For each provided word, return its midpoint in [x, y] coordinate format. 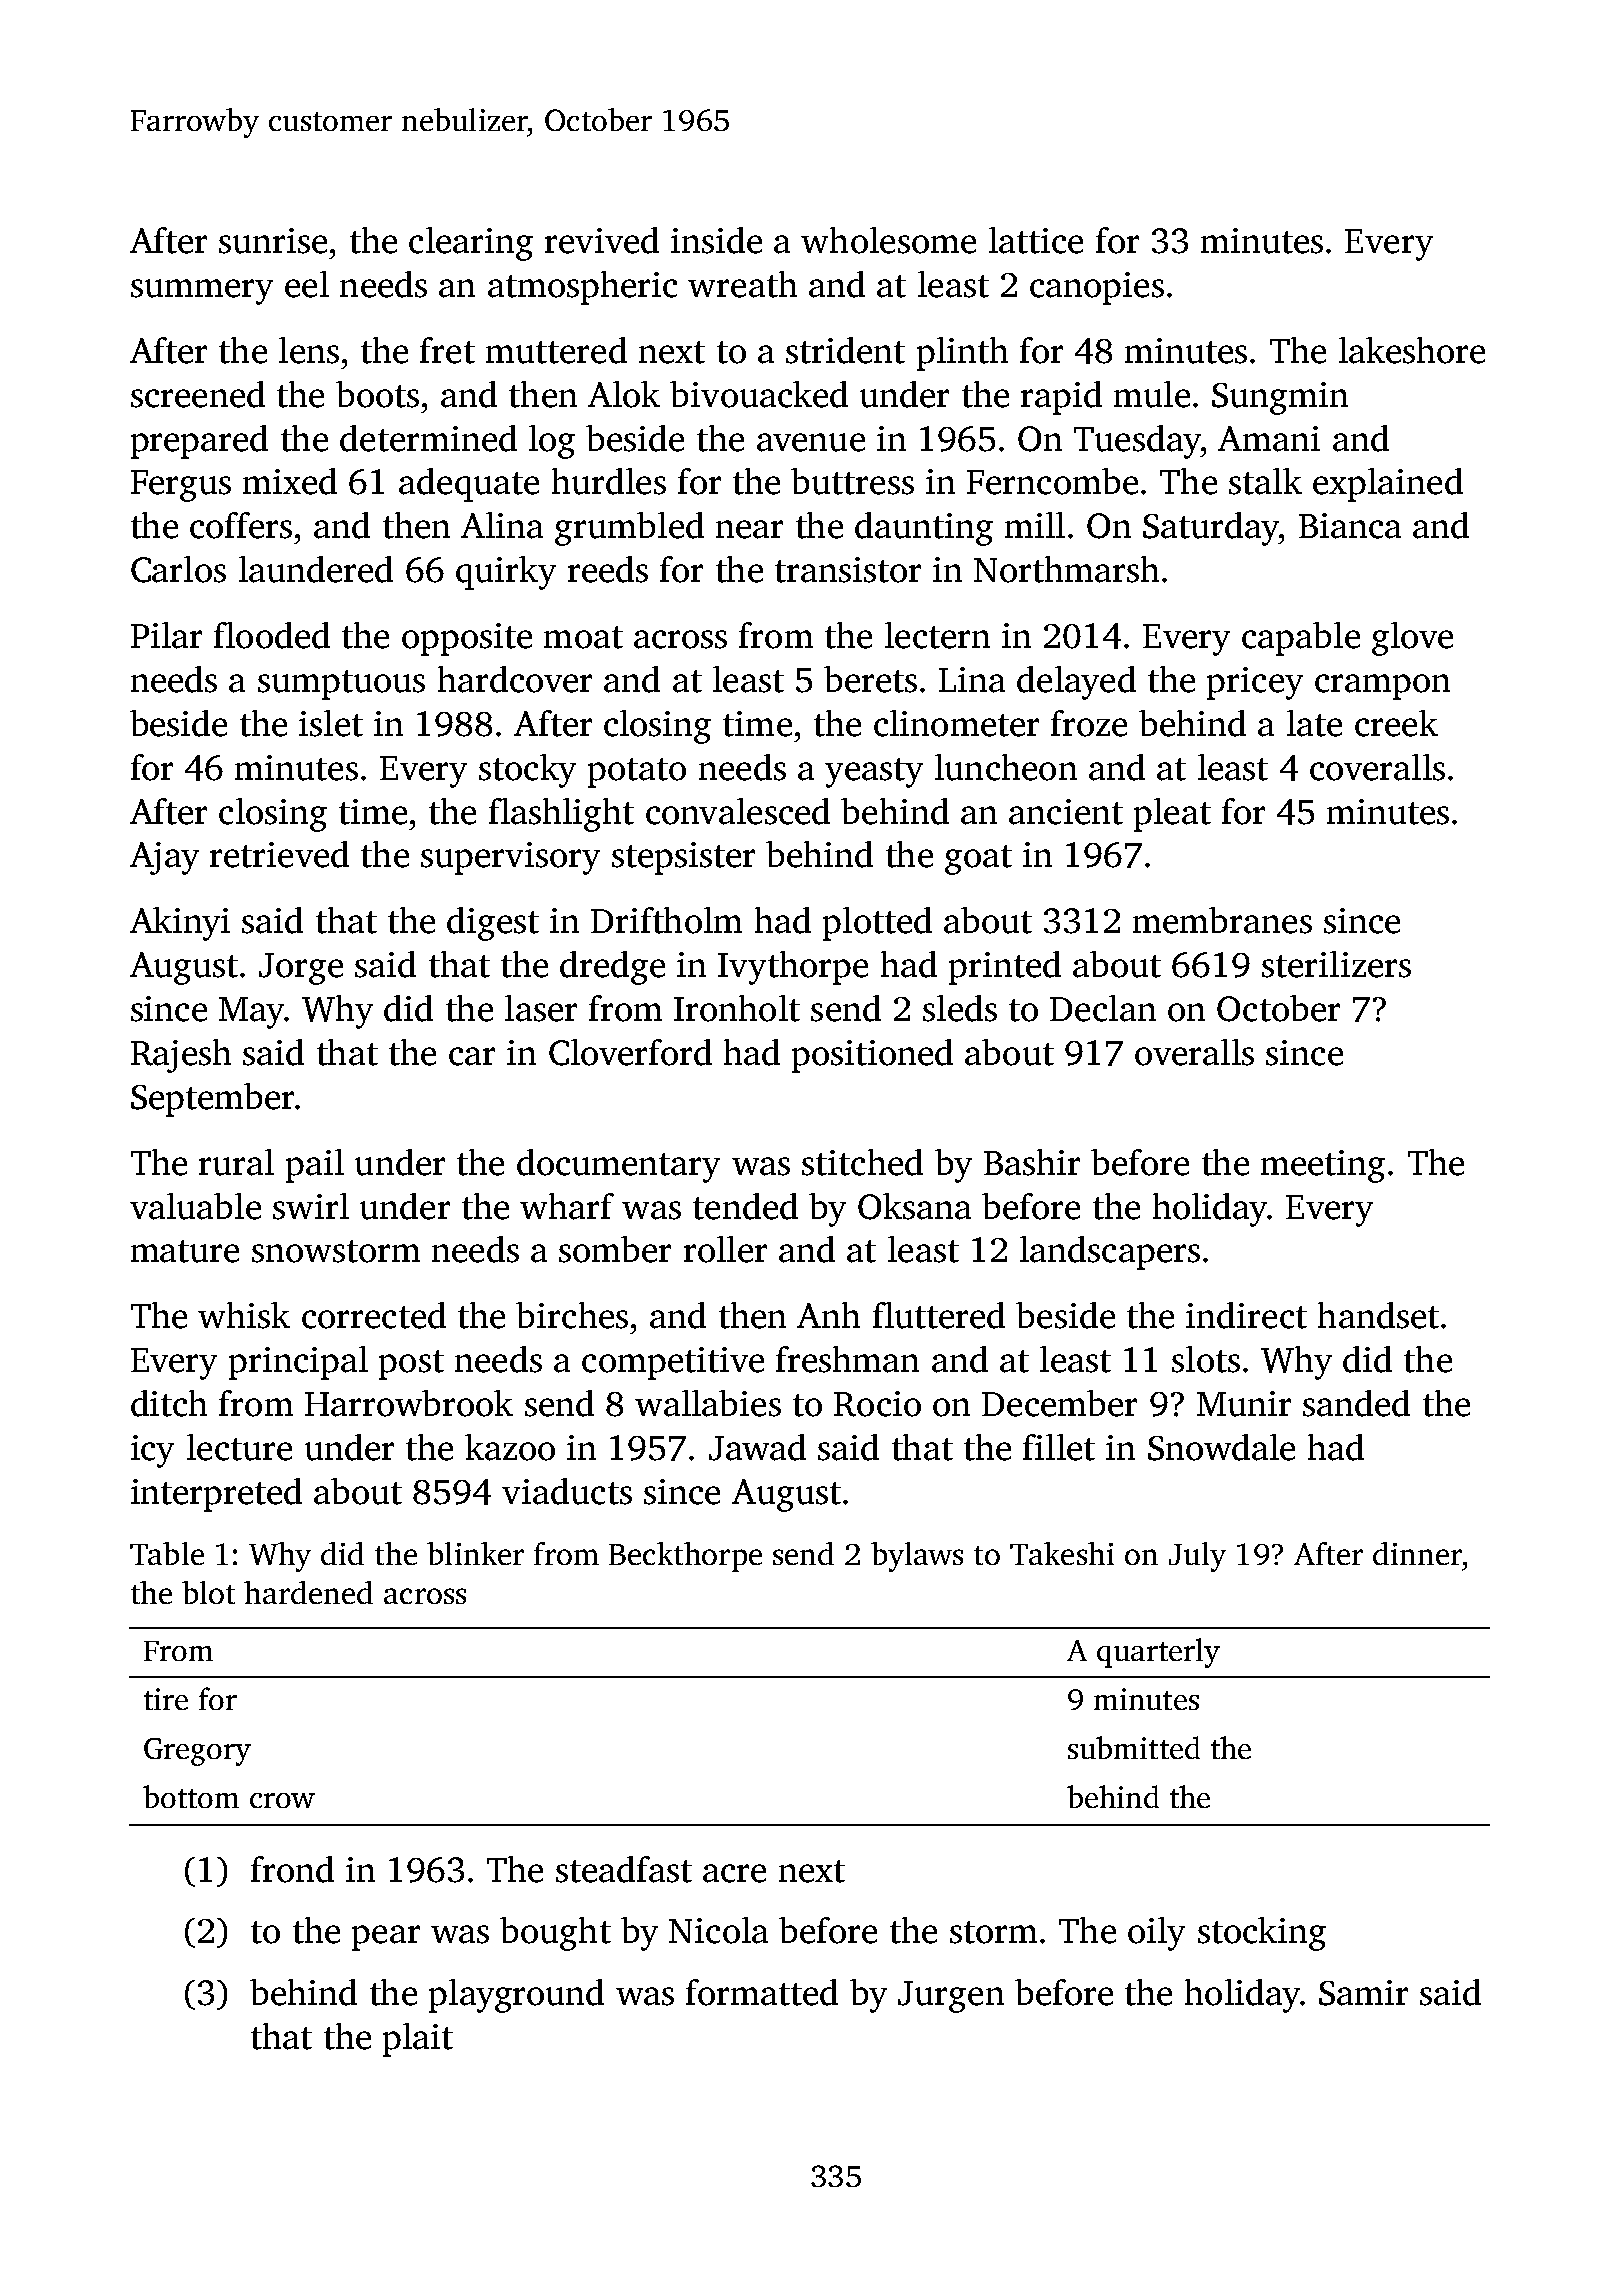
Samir [1363, 1993]
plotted [877, 924]
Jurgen [951, 1997]
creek [1396, 723]
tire [166, 1699]
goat [978, 860]
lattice [1036, 240]
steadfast [624, 1869]
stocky [527, 771]
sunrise [273, 241]
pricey [1255, 683]
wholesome [888, 240]
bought [555, 1934]
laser [541, 1008]
